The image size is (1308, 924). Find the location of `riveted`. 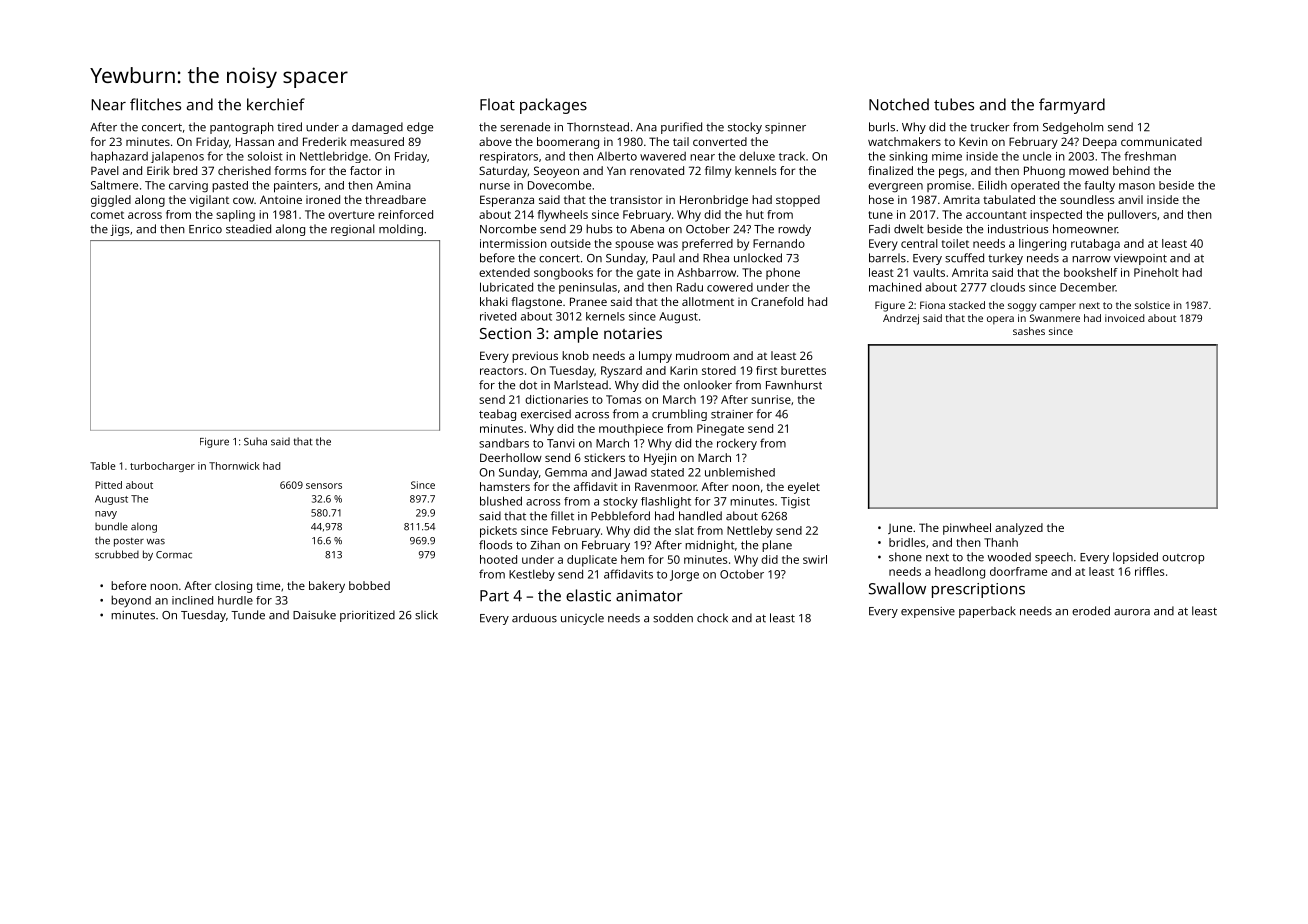

riveted is located at coordinates (498, 316).
